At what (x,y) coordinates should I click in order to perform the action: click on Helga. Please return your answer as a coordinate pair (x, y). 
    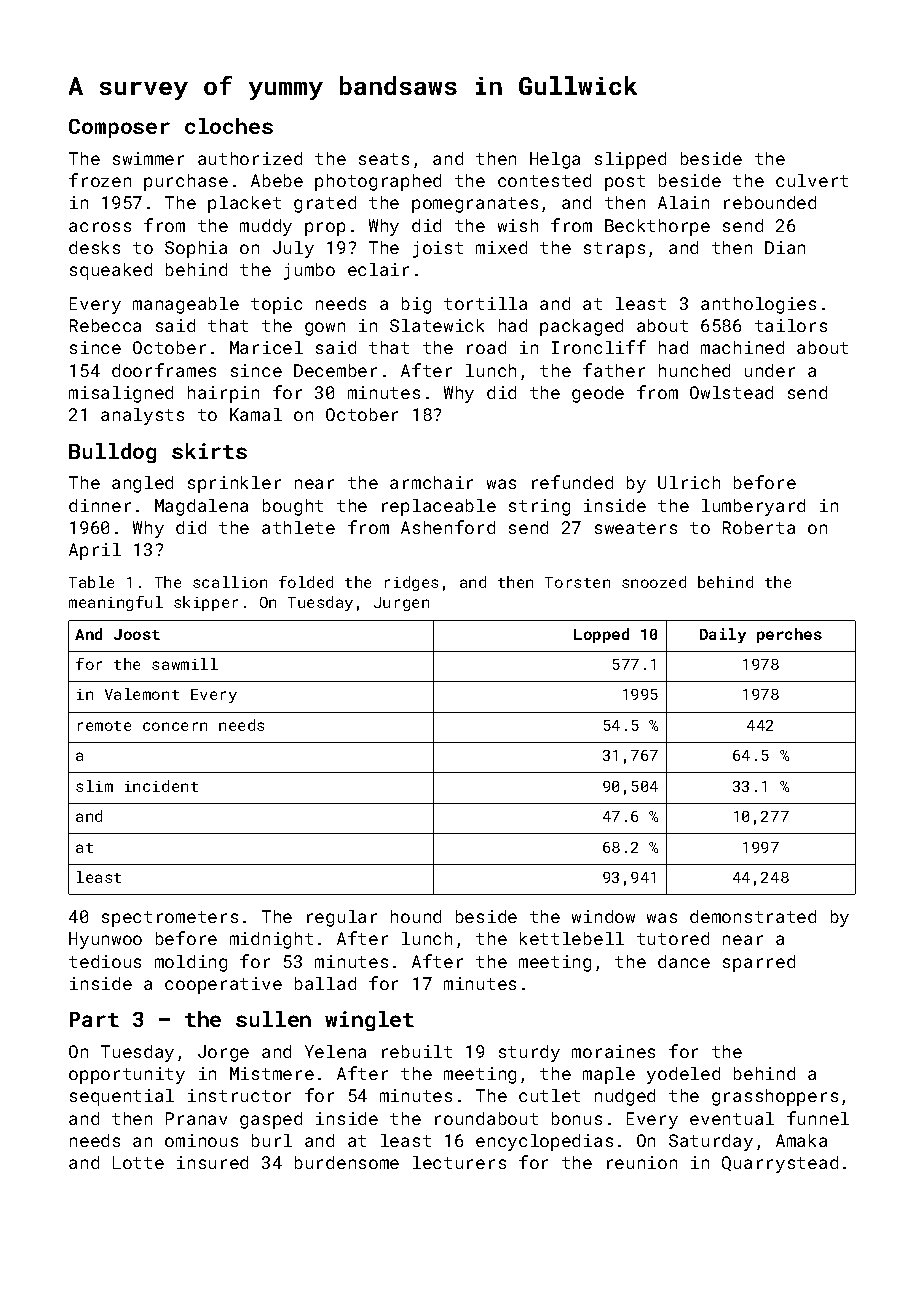
    Looking at the image, I should click on (555, 160).
